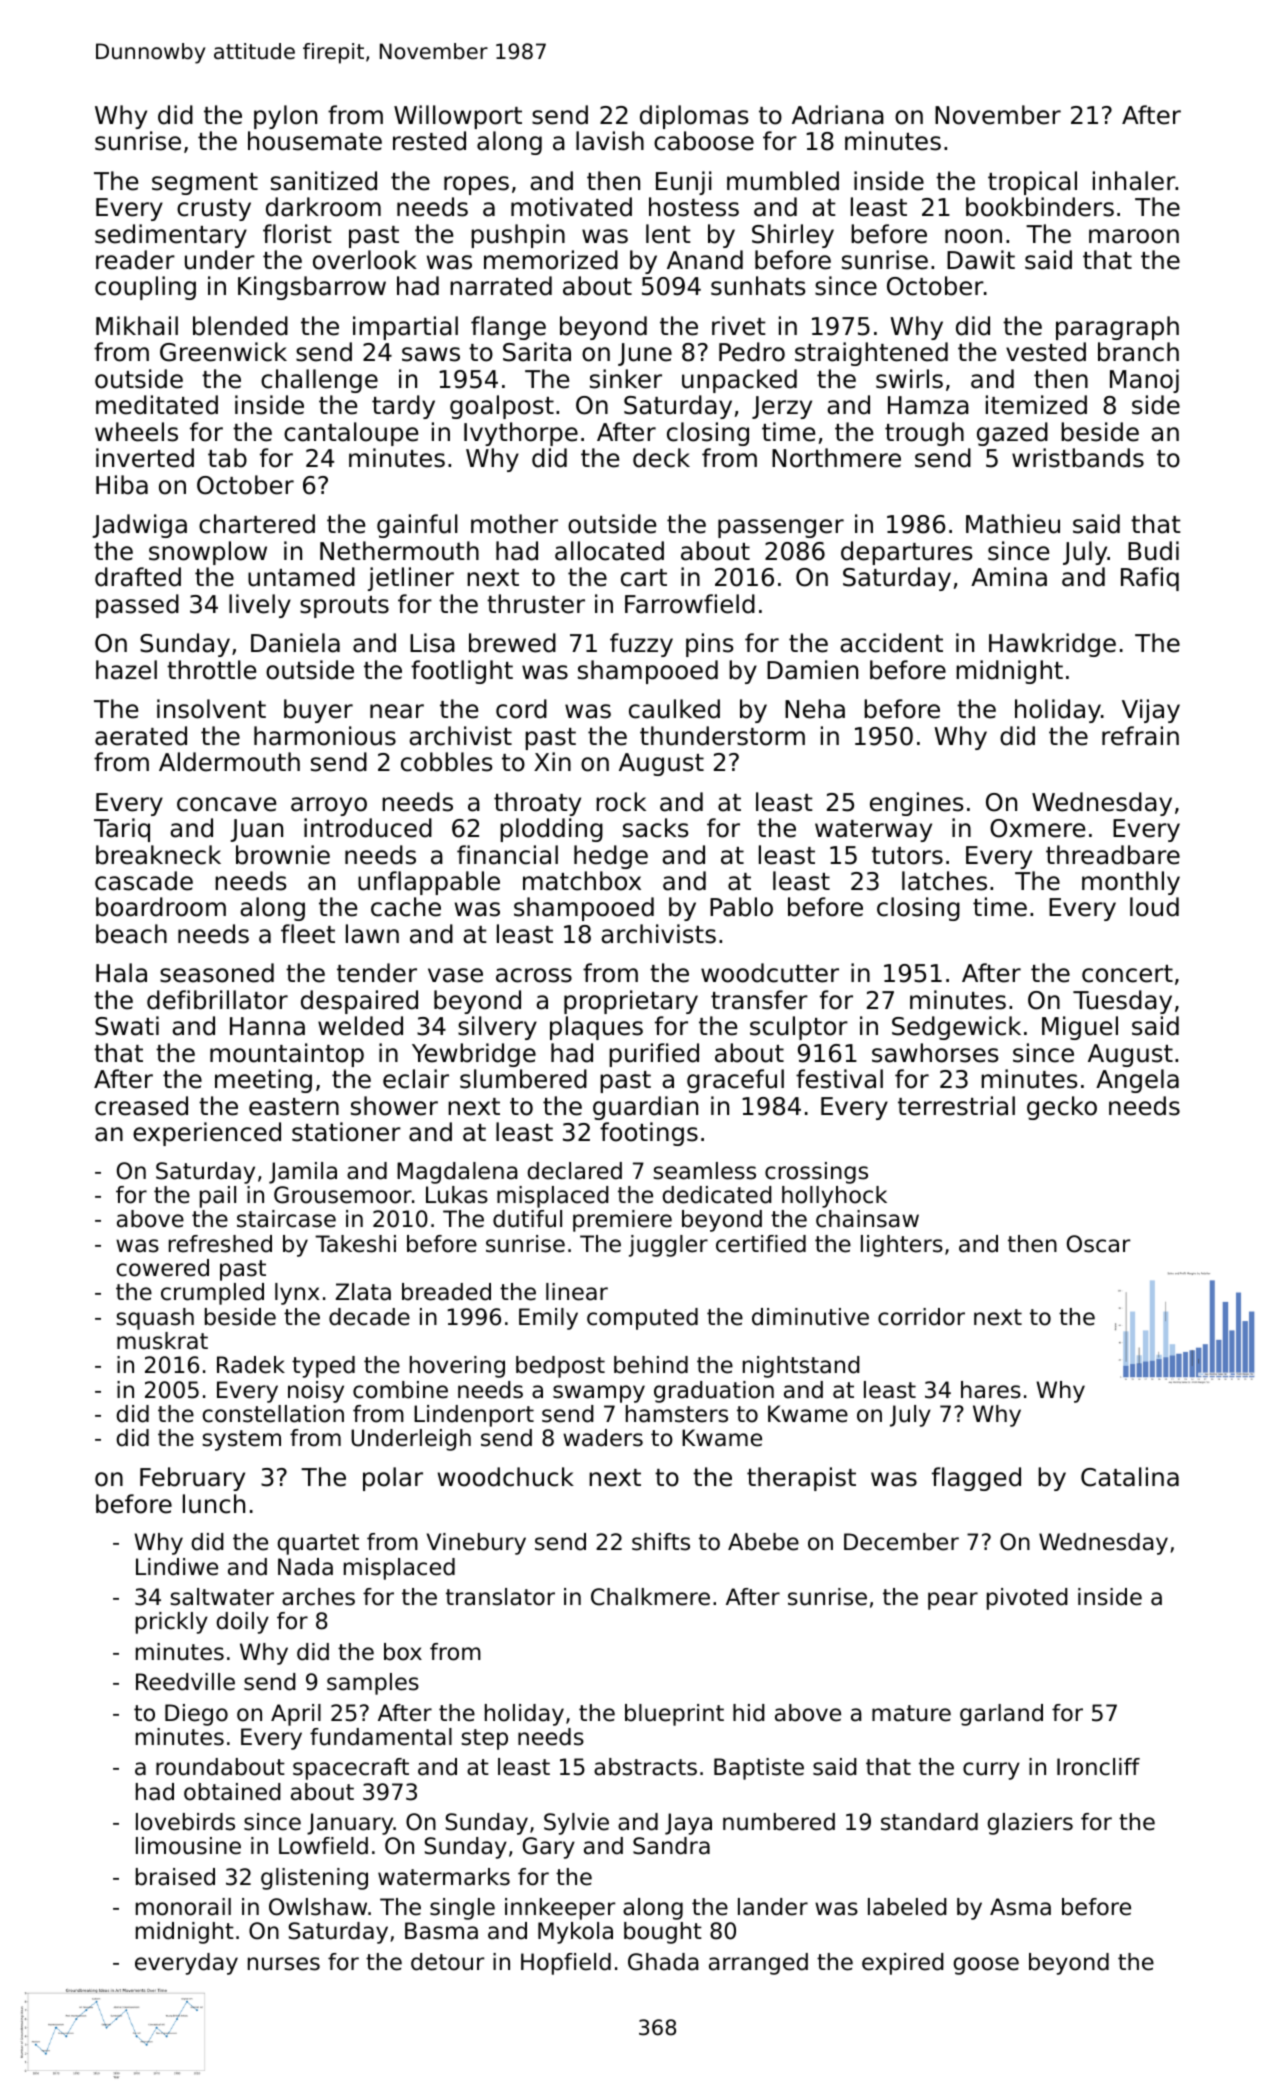 This screenshot has width=1275, height=2099. I want to click on pylon, so click(285, 117).
